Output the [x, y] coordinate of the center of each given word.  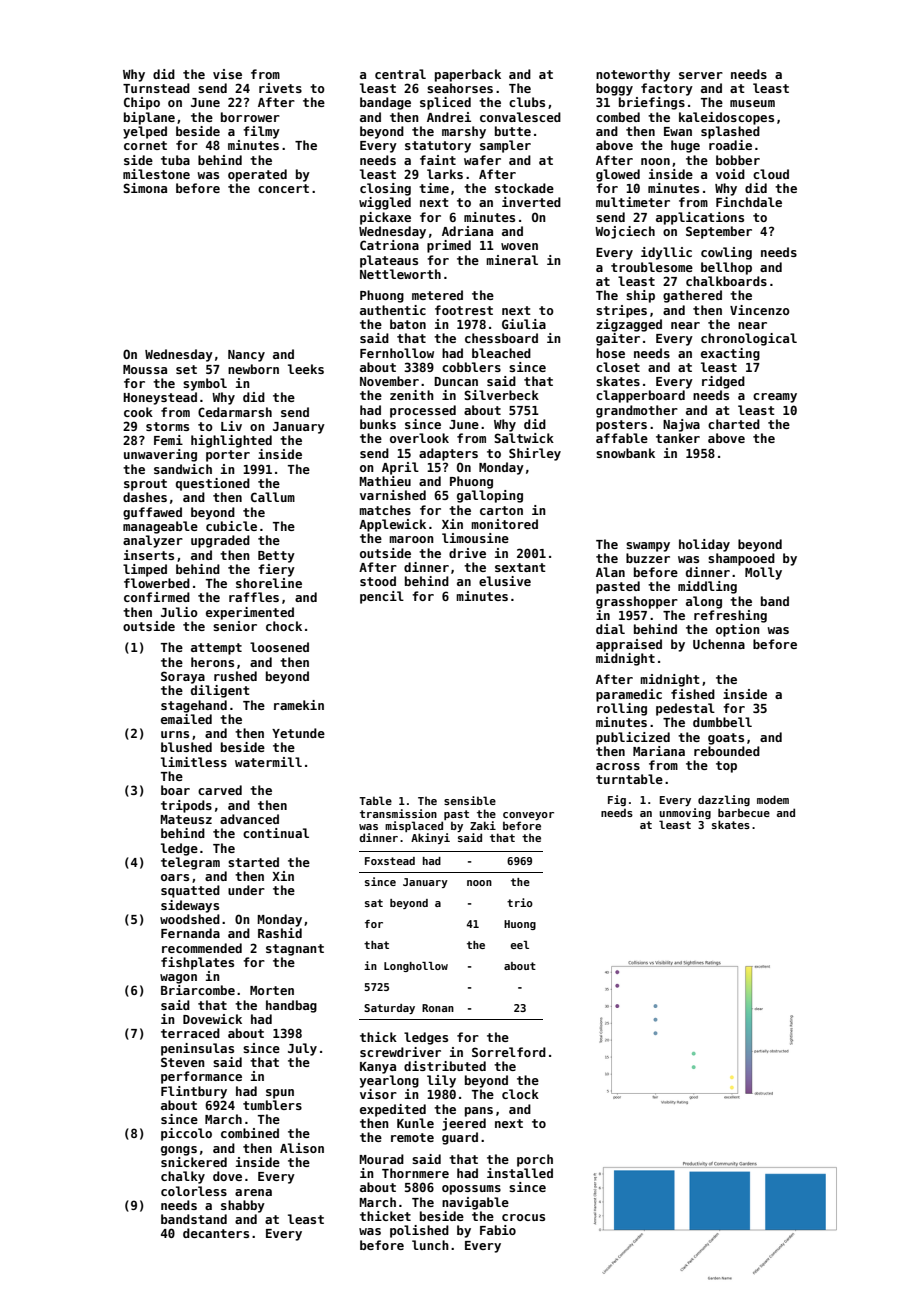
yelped [145, 132]
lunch [430, 1245]
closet [618, 367]
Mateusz [186, 819]
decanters [216, 1233]
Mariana [659, 751]
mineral [512, 260]
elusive [505, 581]
